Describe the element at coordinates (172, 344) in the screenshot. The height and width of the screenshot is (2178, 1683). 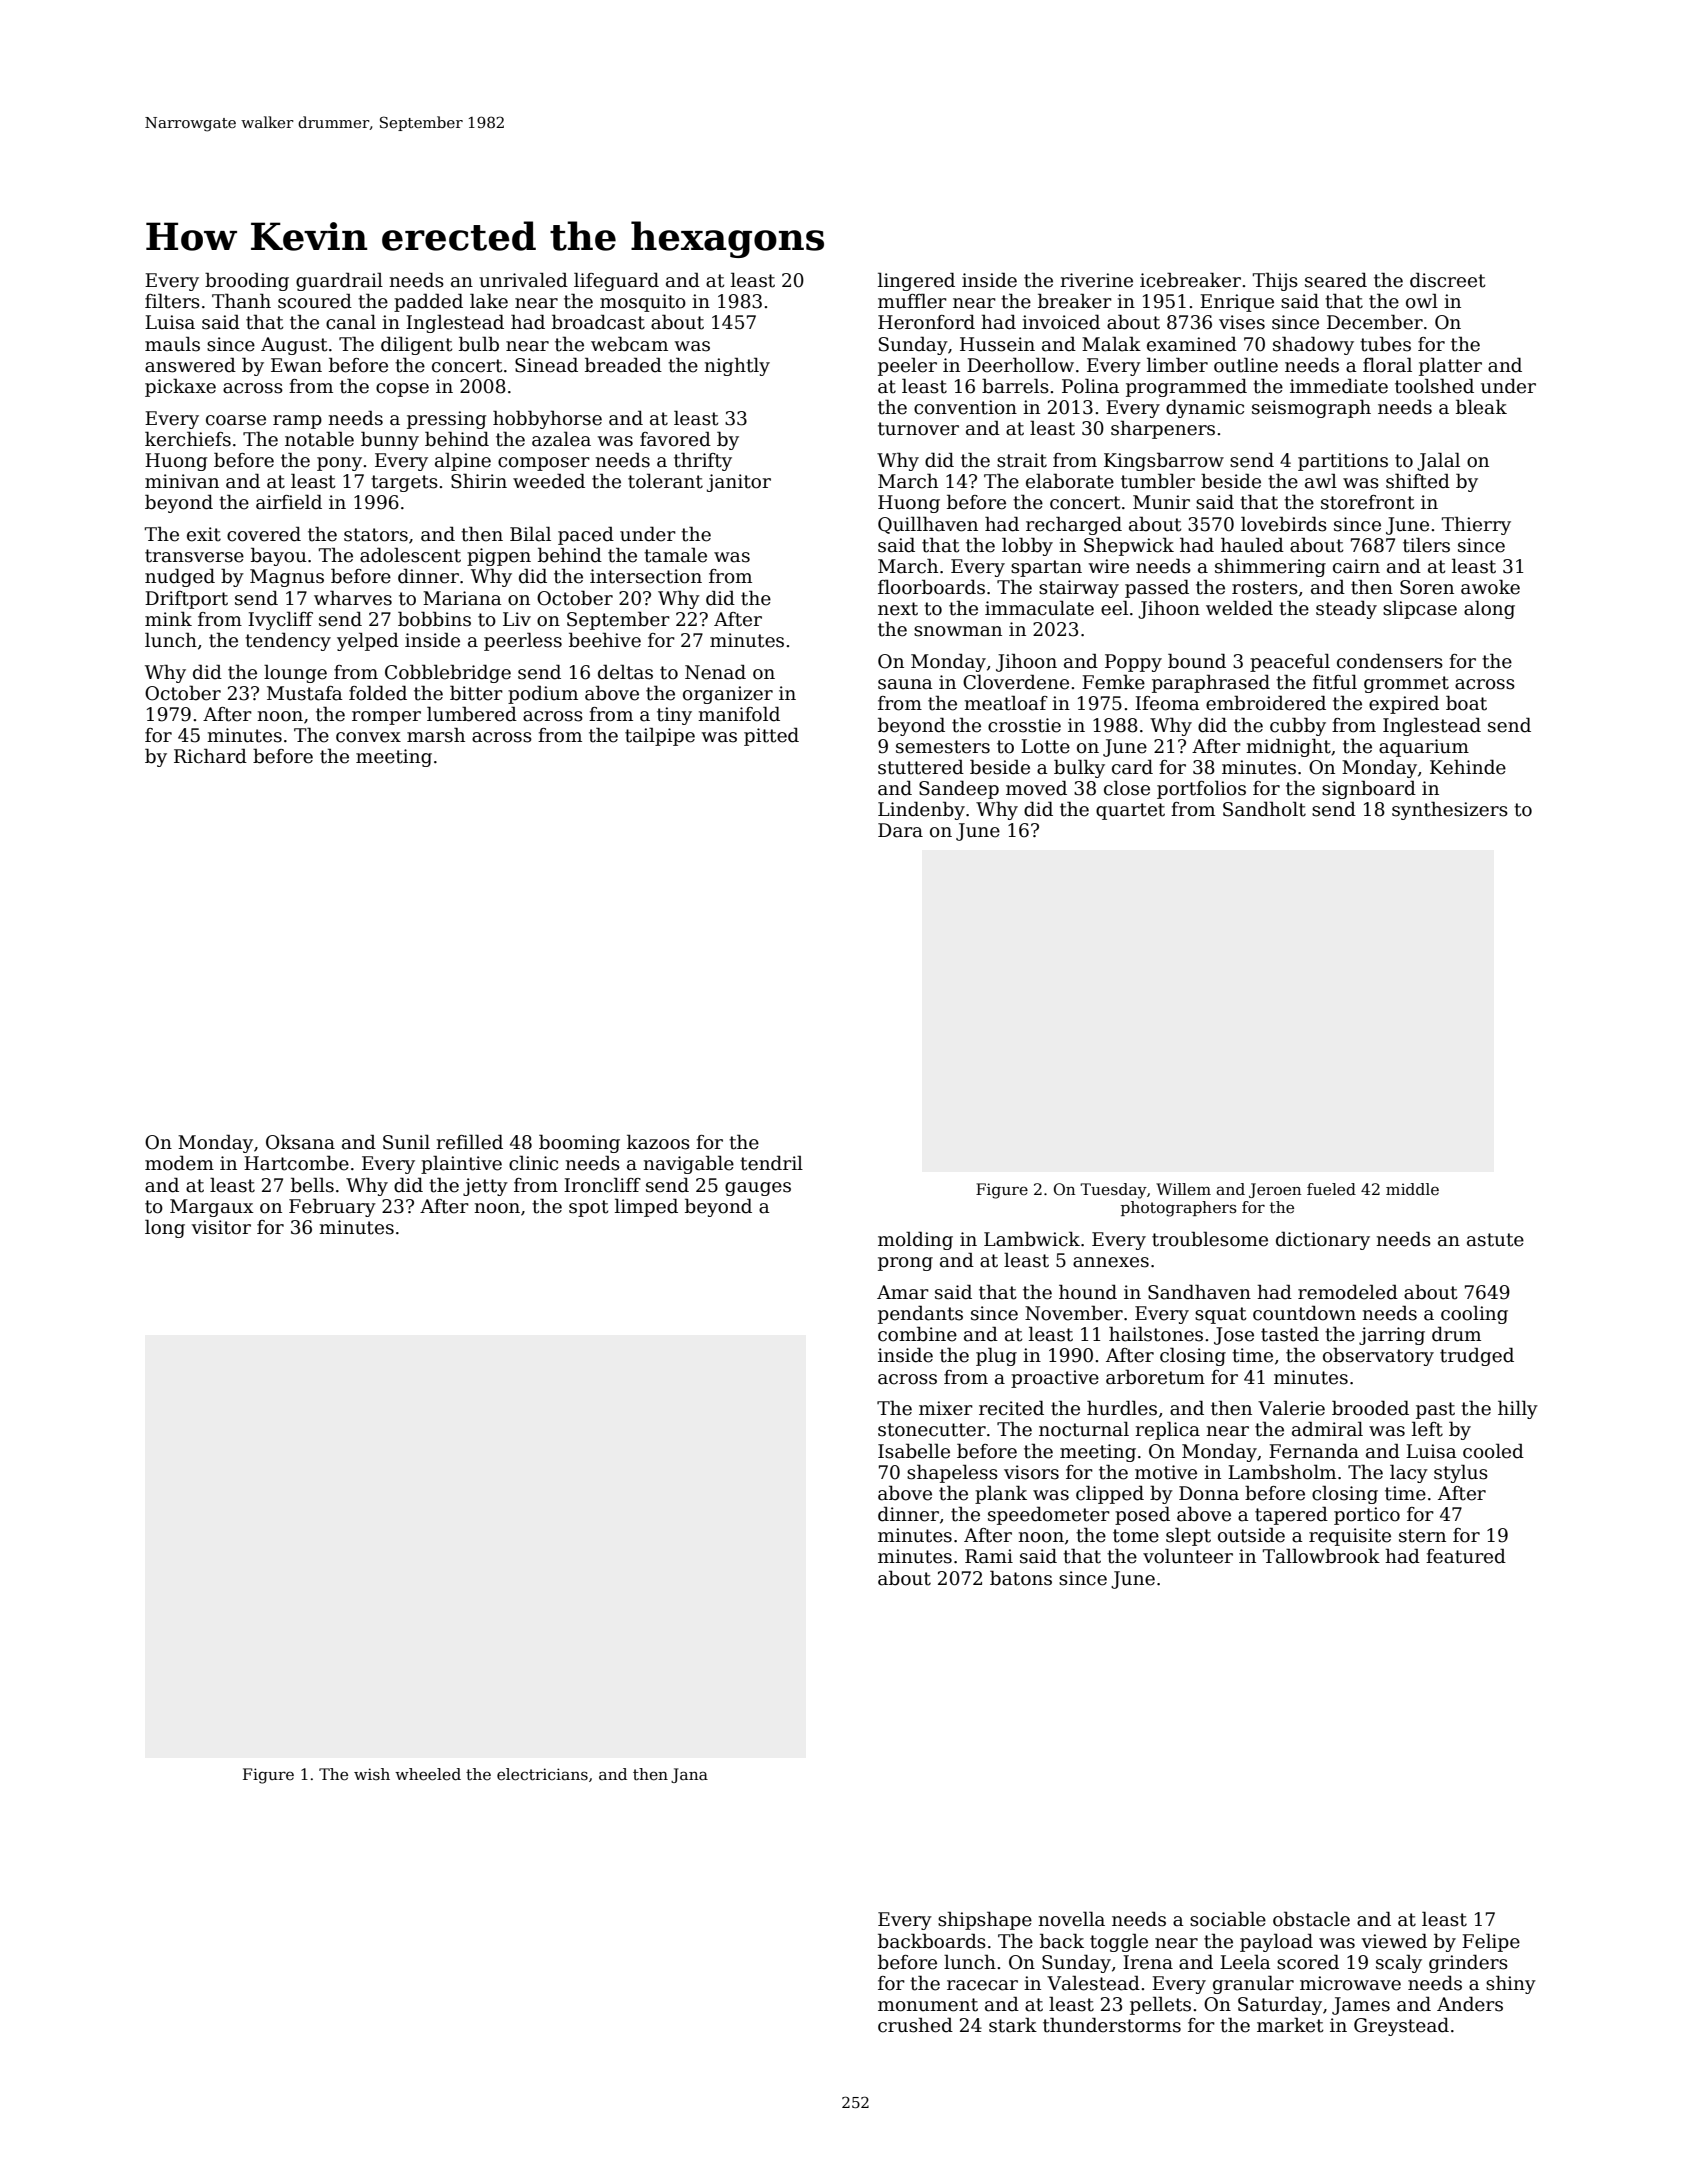
I see `mauls` at that location.
